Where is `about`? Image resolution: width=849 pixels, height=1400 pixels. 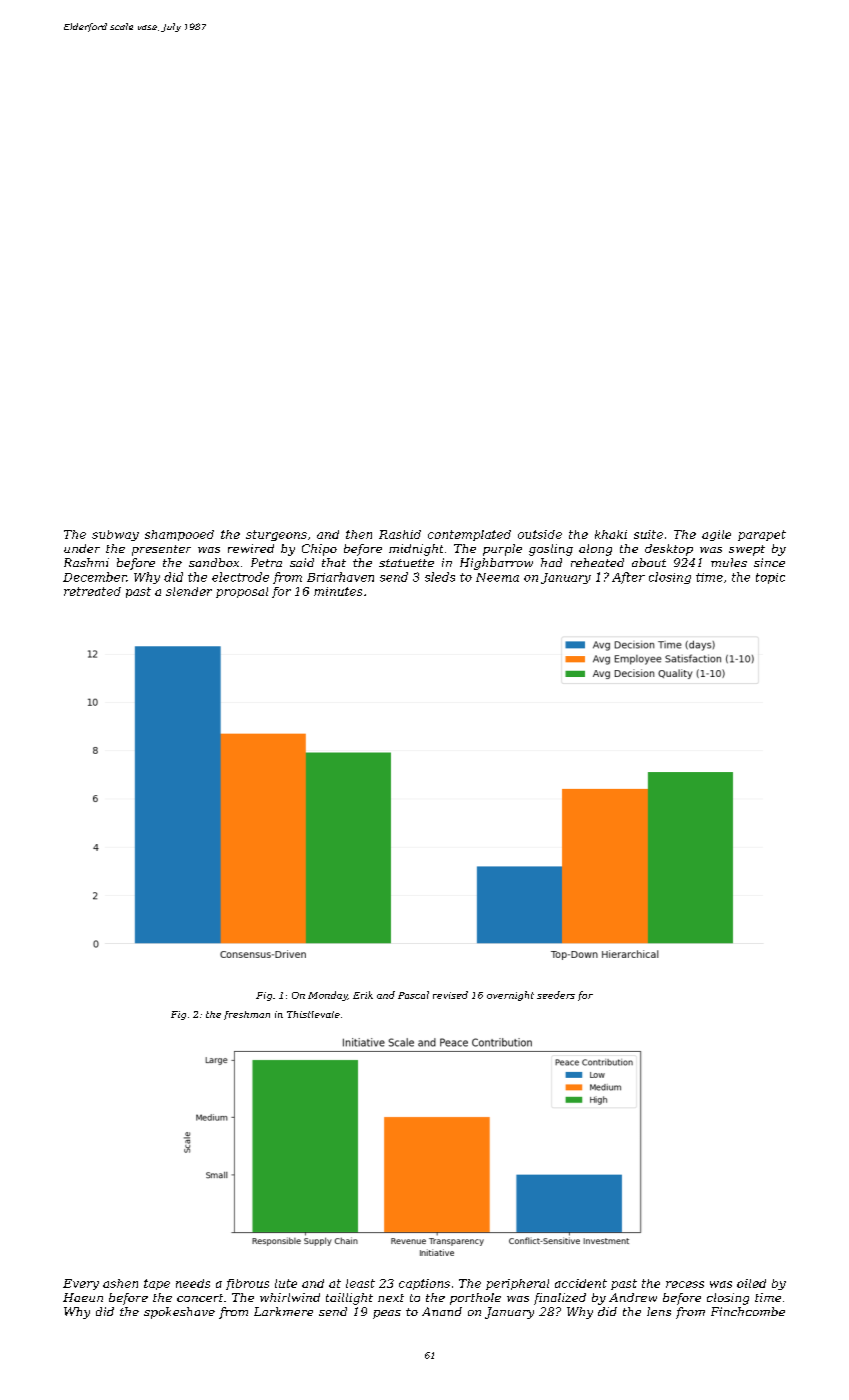 about is located at coordinates (649, 562).
